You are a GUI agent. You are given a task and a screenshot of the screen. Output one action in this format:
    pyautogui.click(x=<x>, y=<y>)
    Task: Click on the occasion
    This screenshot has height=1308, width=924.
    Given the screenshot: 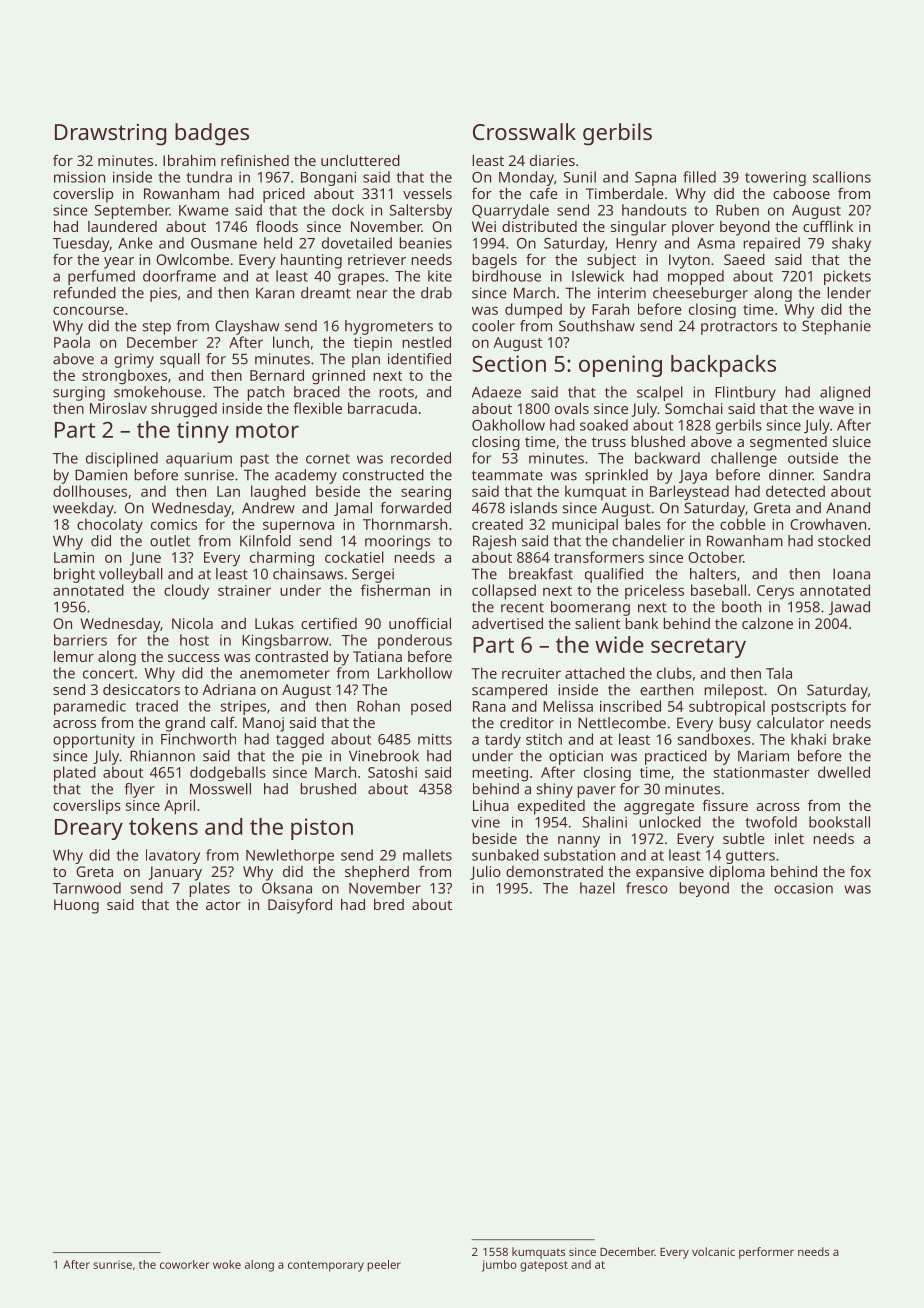 What is the action you would take?
    pyautogui.click(x=803, y=888)
